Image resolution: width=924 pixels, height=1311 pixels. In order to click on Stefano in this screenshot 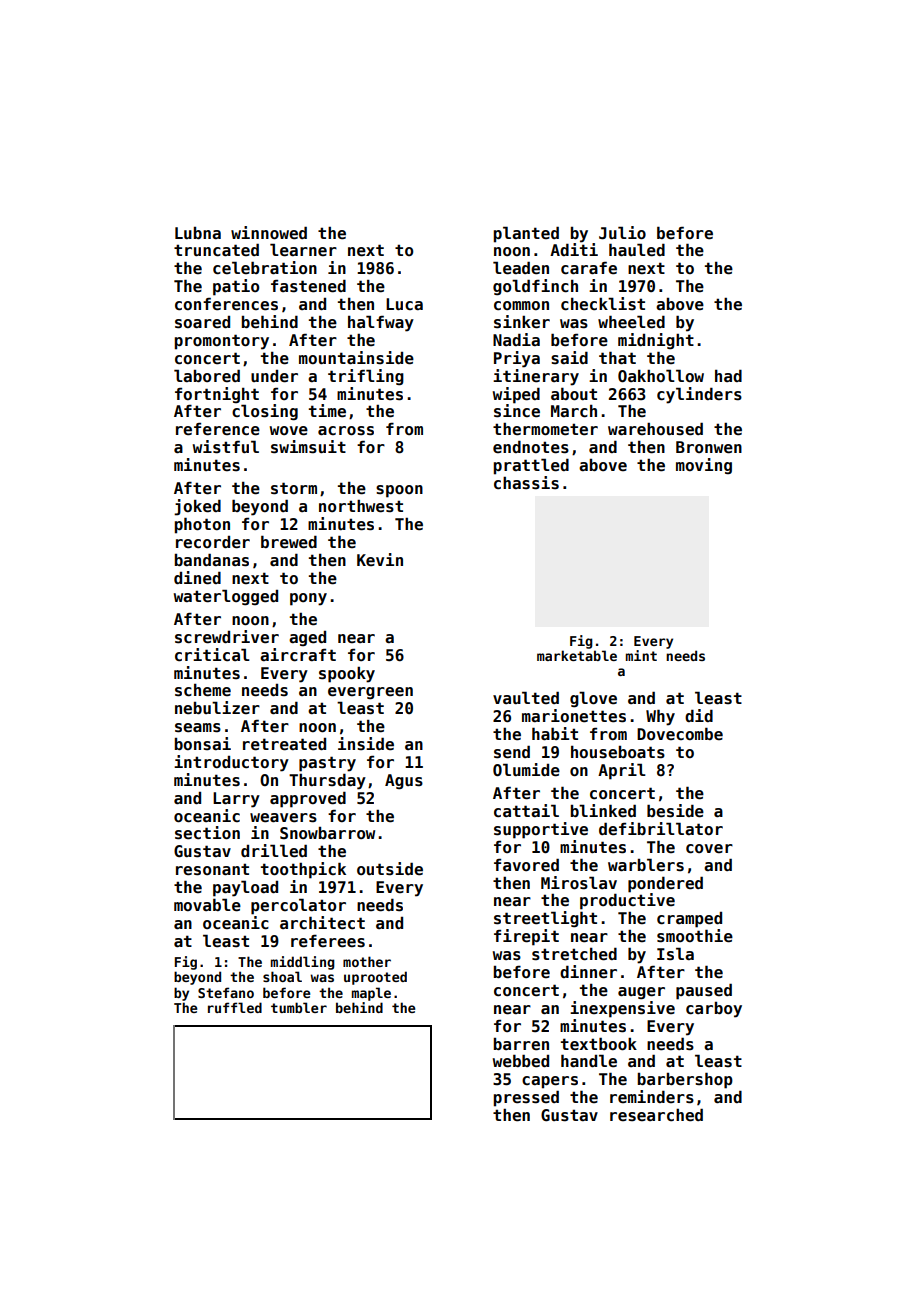, I will do `click(226, 992)`.
